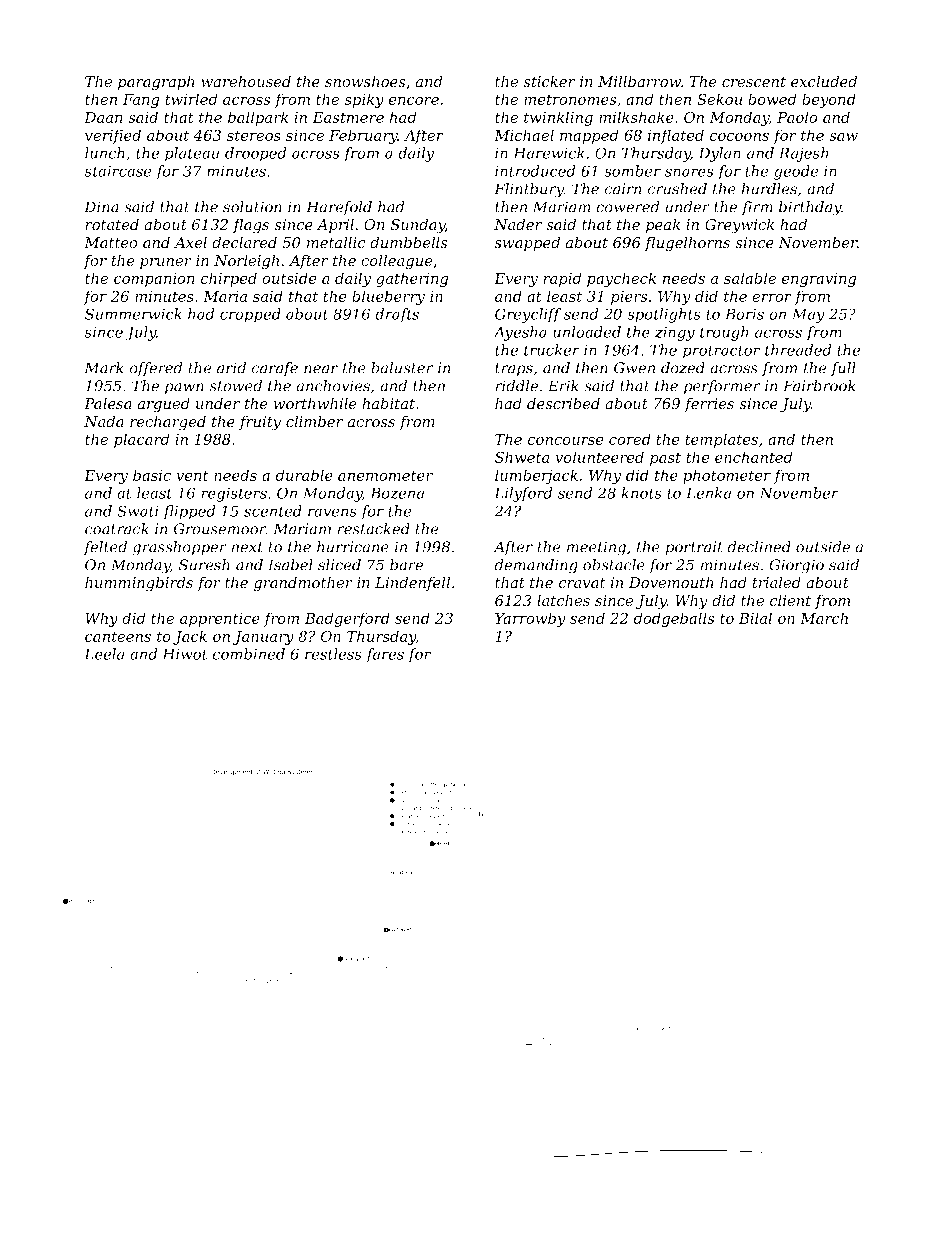 This document has height=1233, width=952. What do you see at coordinates (824, 81) in the document?
I see `excluded` at bounding box center [824, 81].
